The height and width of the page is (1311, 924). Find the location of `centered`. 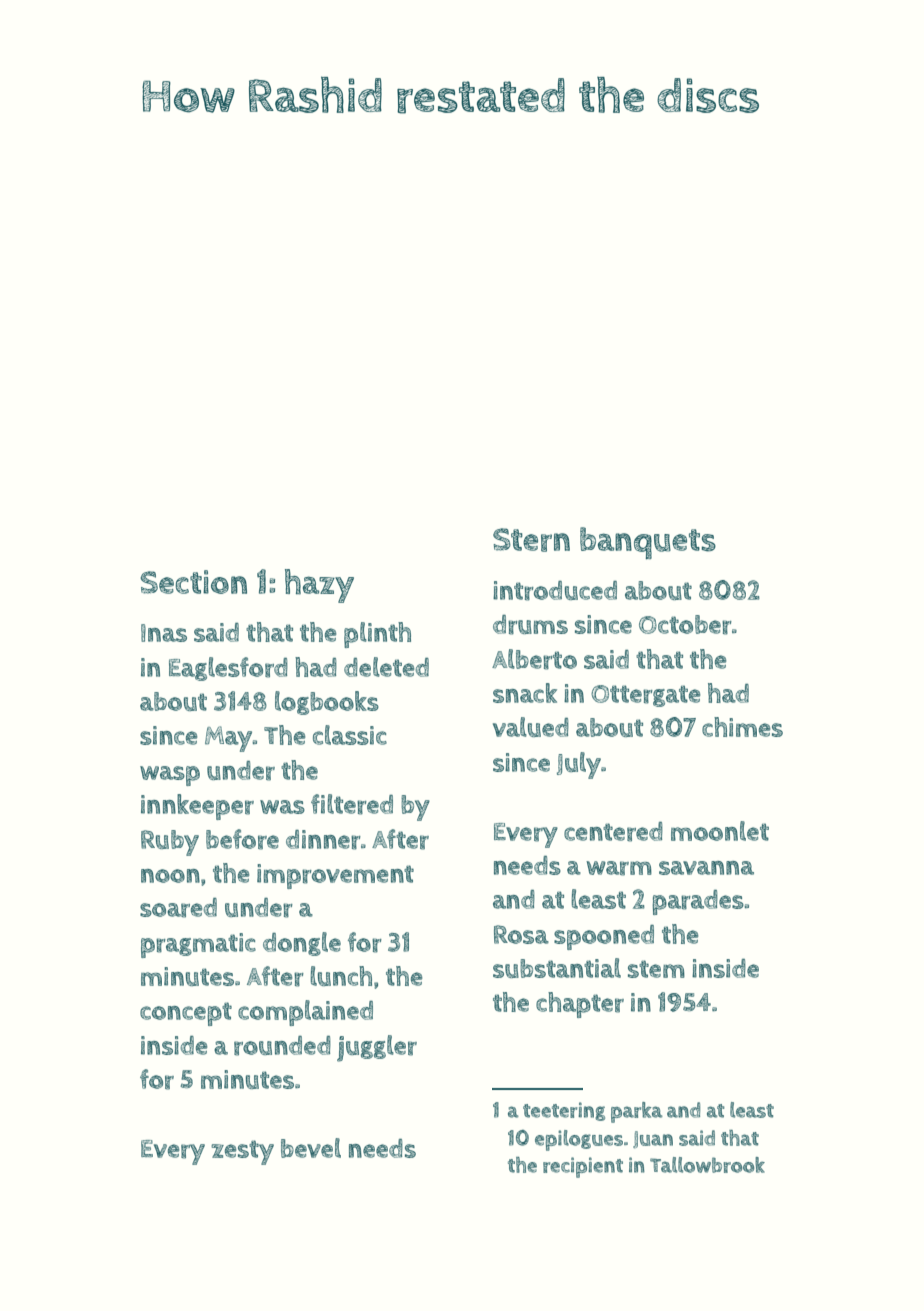

centered is located at coordinates (613, 831).
